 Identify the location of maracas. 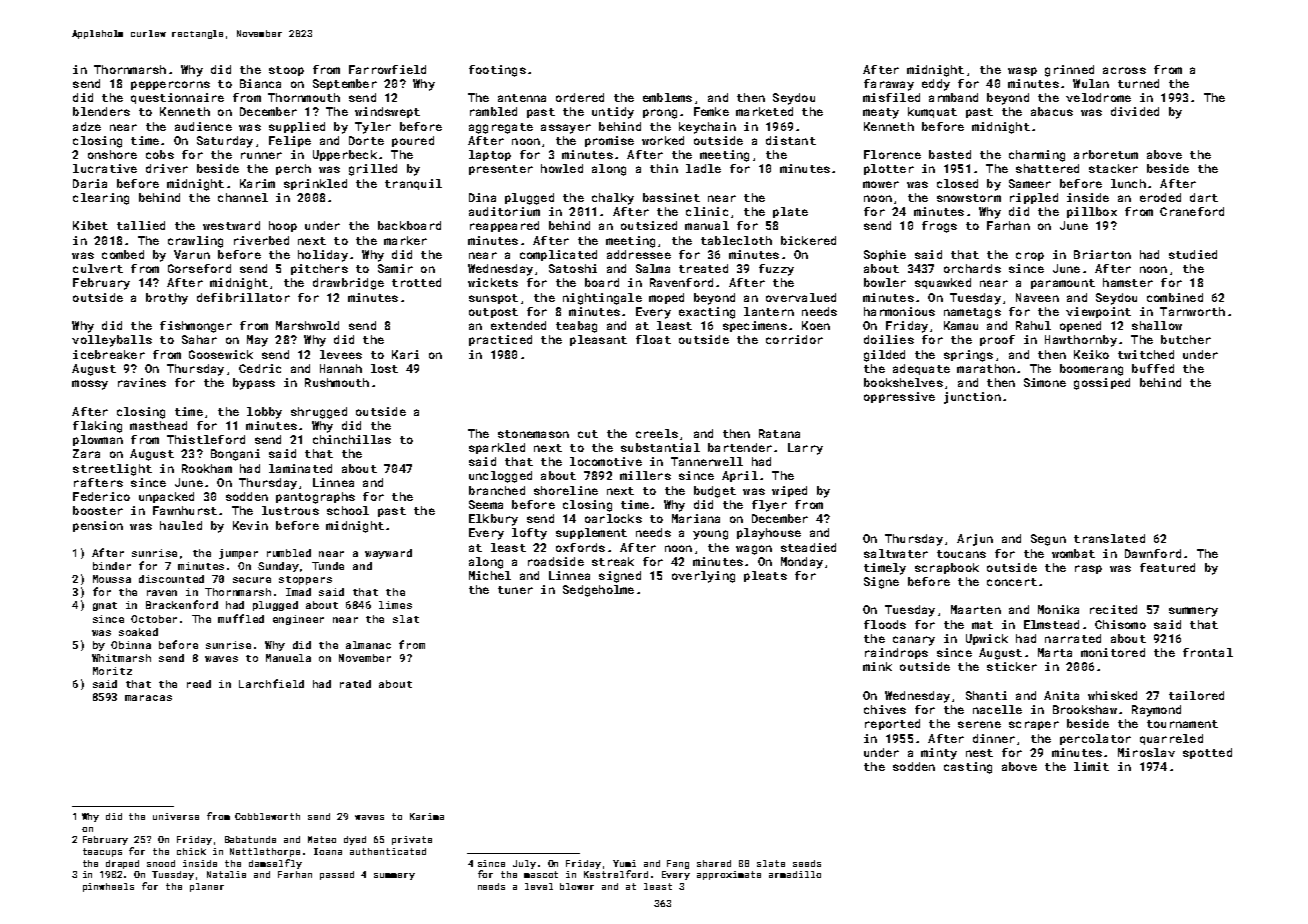
(148, 698).
